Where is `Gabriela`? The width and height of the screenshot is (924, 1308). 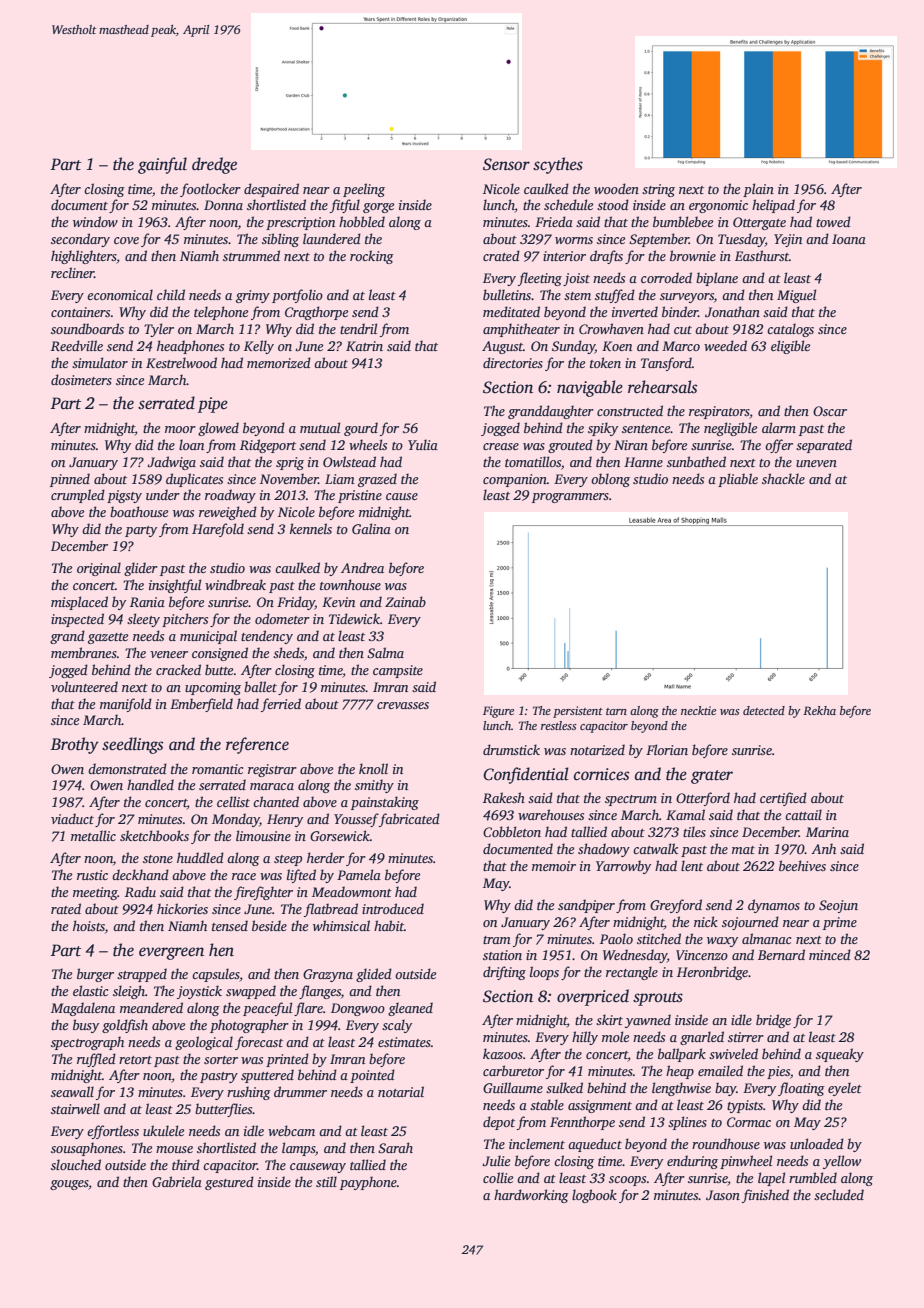
Gabriela is located at coordinates (177, 1181).
